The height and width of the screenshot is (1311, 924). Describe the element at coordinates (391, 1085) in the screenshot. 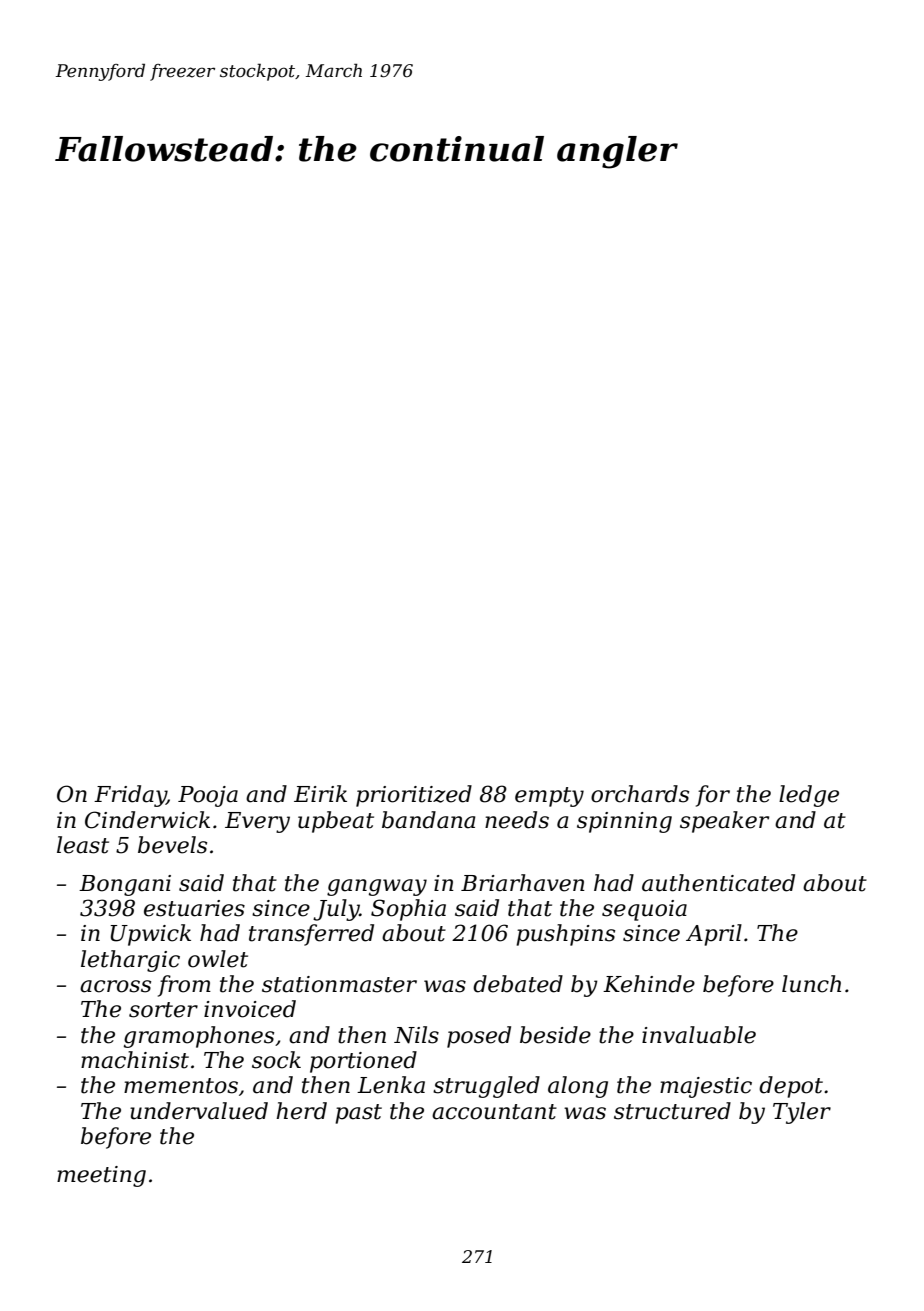

I see `Lenka` at that location.
